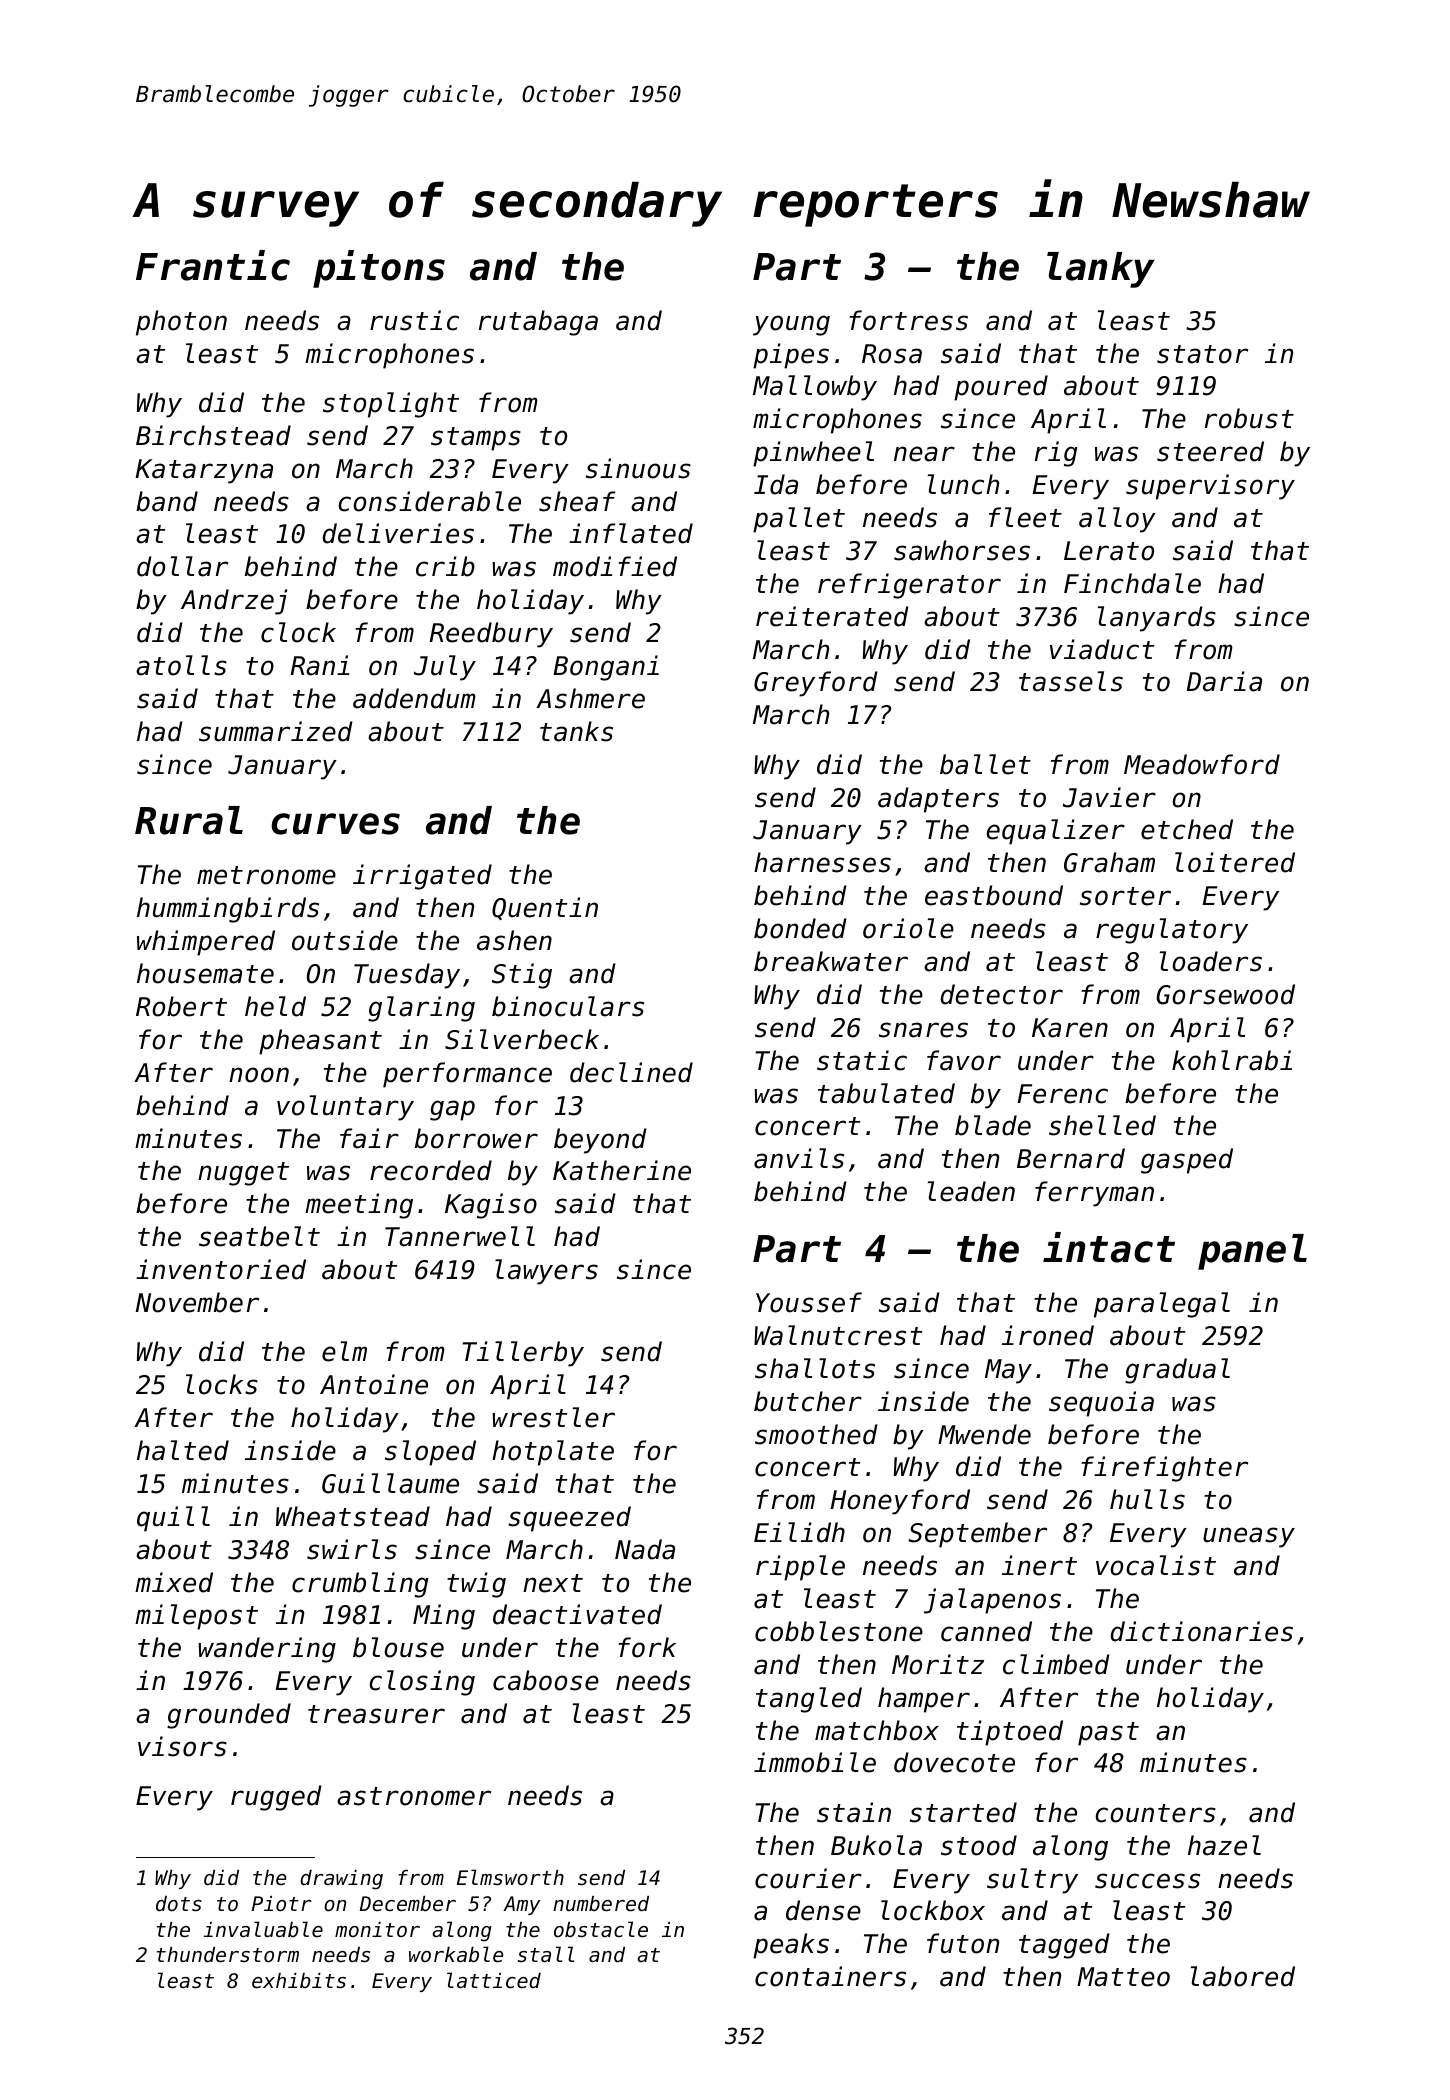 The image size is (1450, 2100). Describe the element at coordinates (1132, 583) in the screenshot. I see `Finchdale` at that location.
